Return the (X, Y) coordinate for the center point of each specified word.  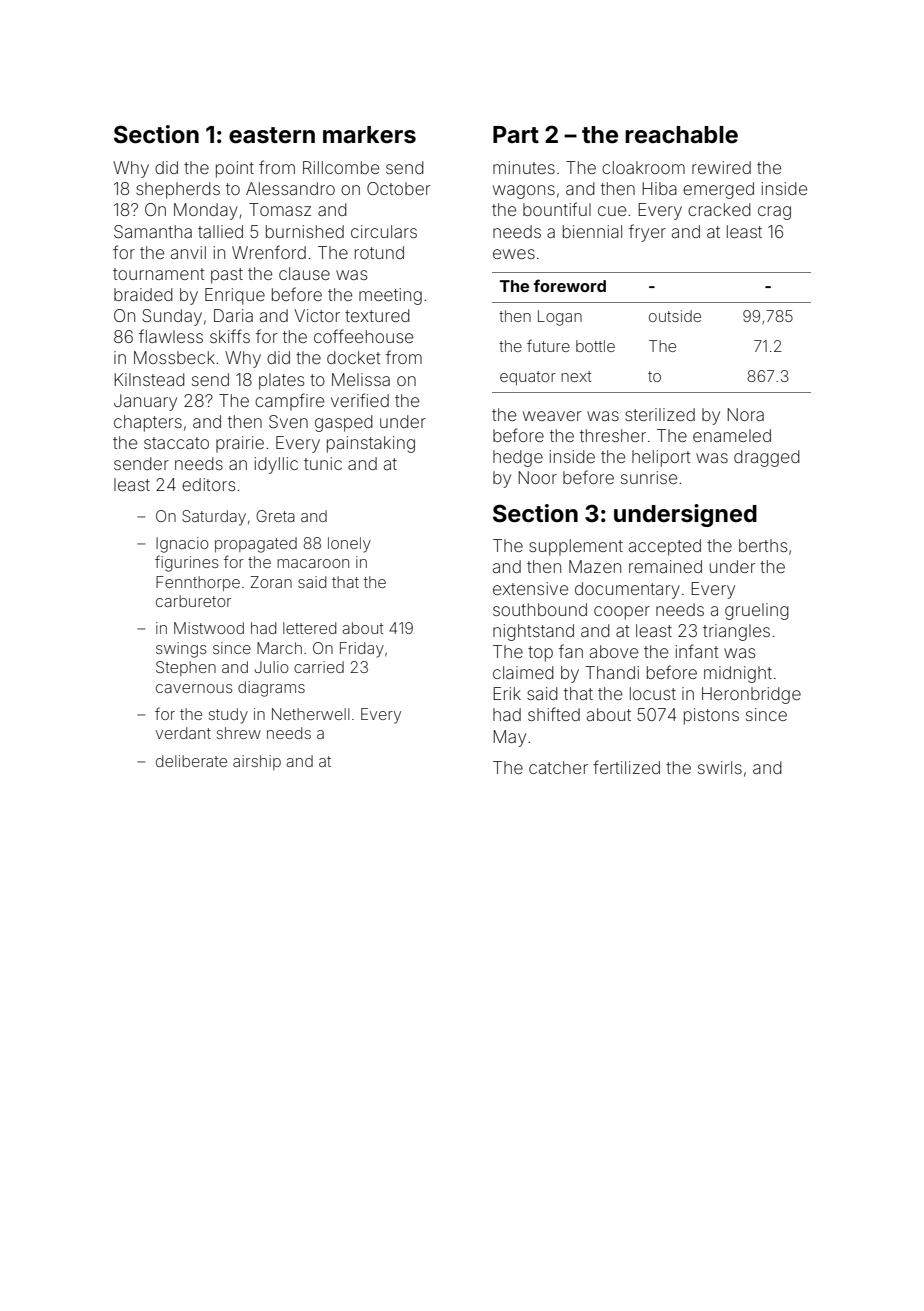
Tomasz (280, 209)
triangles (736, 632)
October (398, 188)
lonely (349, 545)
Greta (275, 516)
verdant (183, 733)
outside (675, 316)
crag (774, 213)
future (548, 345)
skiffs (230, 336)
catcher (558, 767)
